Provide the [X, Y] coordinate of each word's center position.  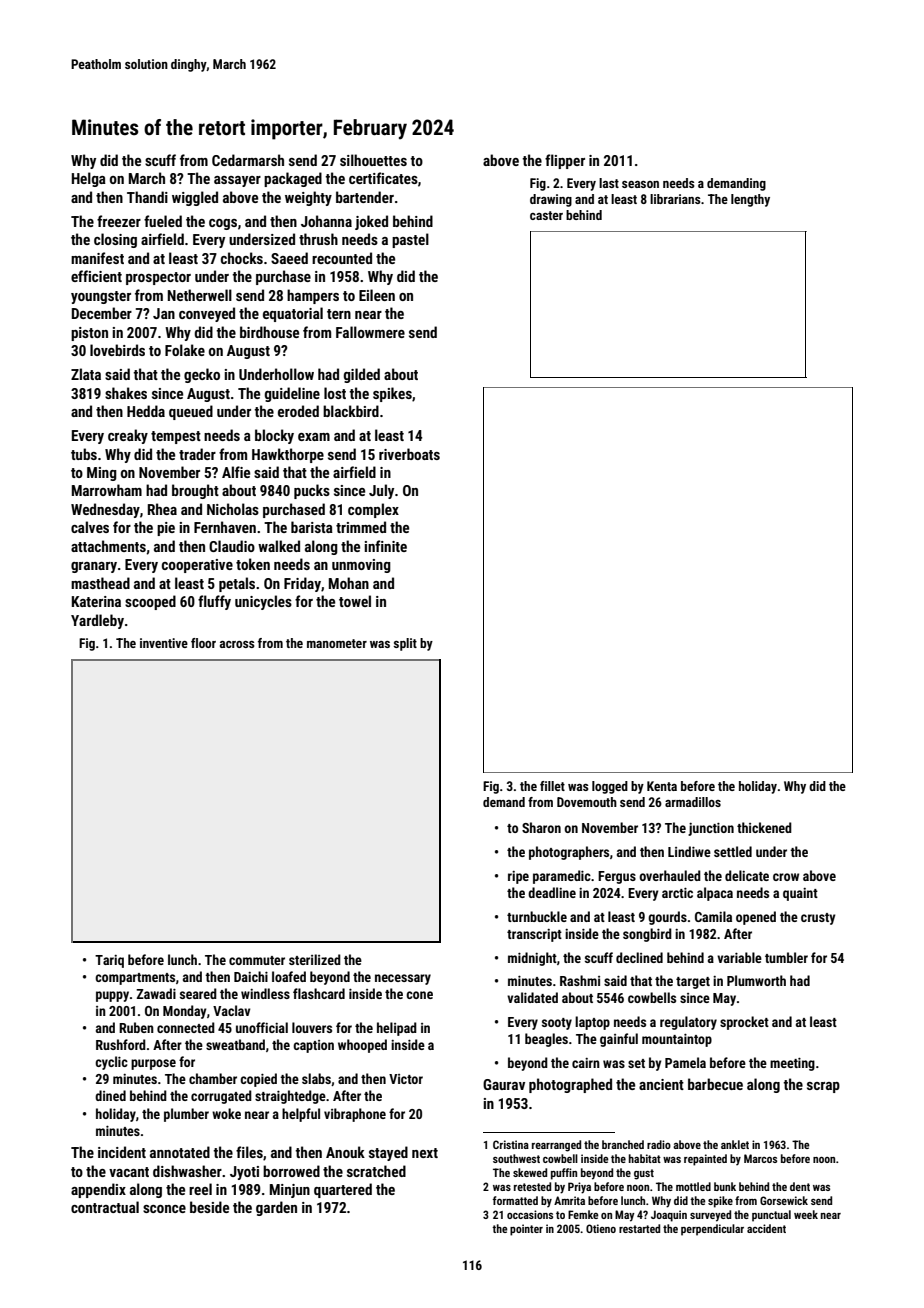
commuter [257, 960]
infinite [386, 546]
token [253, 564]
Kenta [662, 786]
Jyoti [244, 1173]
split [405, 644]
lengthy [750, 200]
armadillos [693, 802]
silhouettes [373, 160]
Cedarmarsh [248, 160]
